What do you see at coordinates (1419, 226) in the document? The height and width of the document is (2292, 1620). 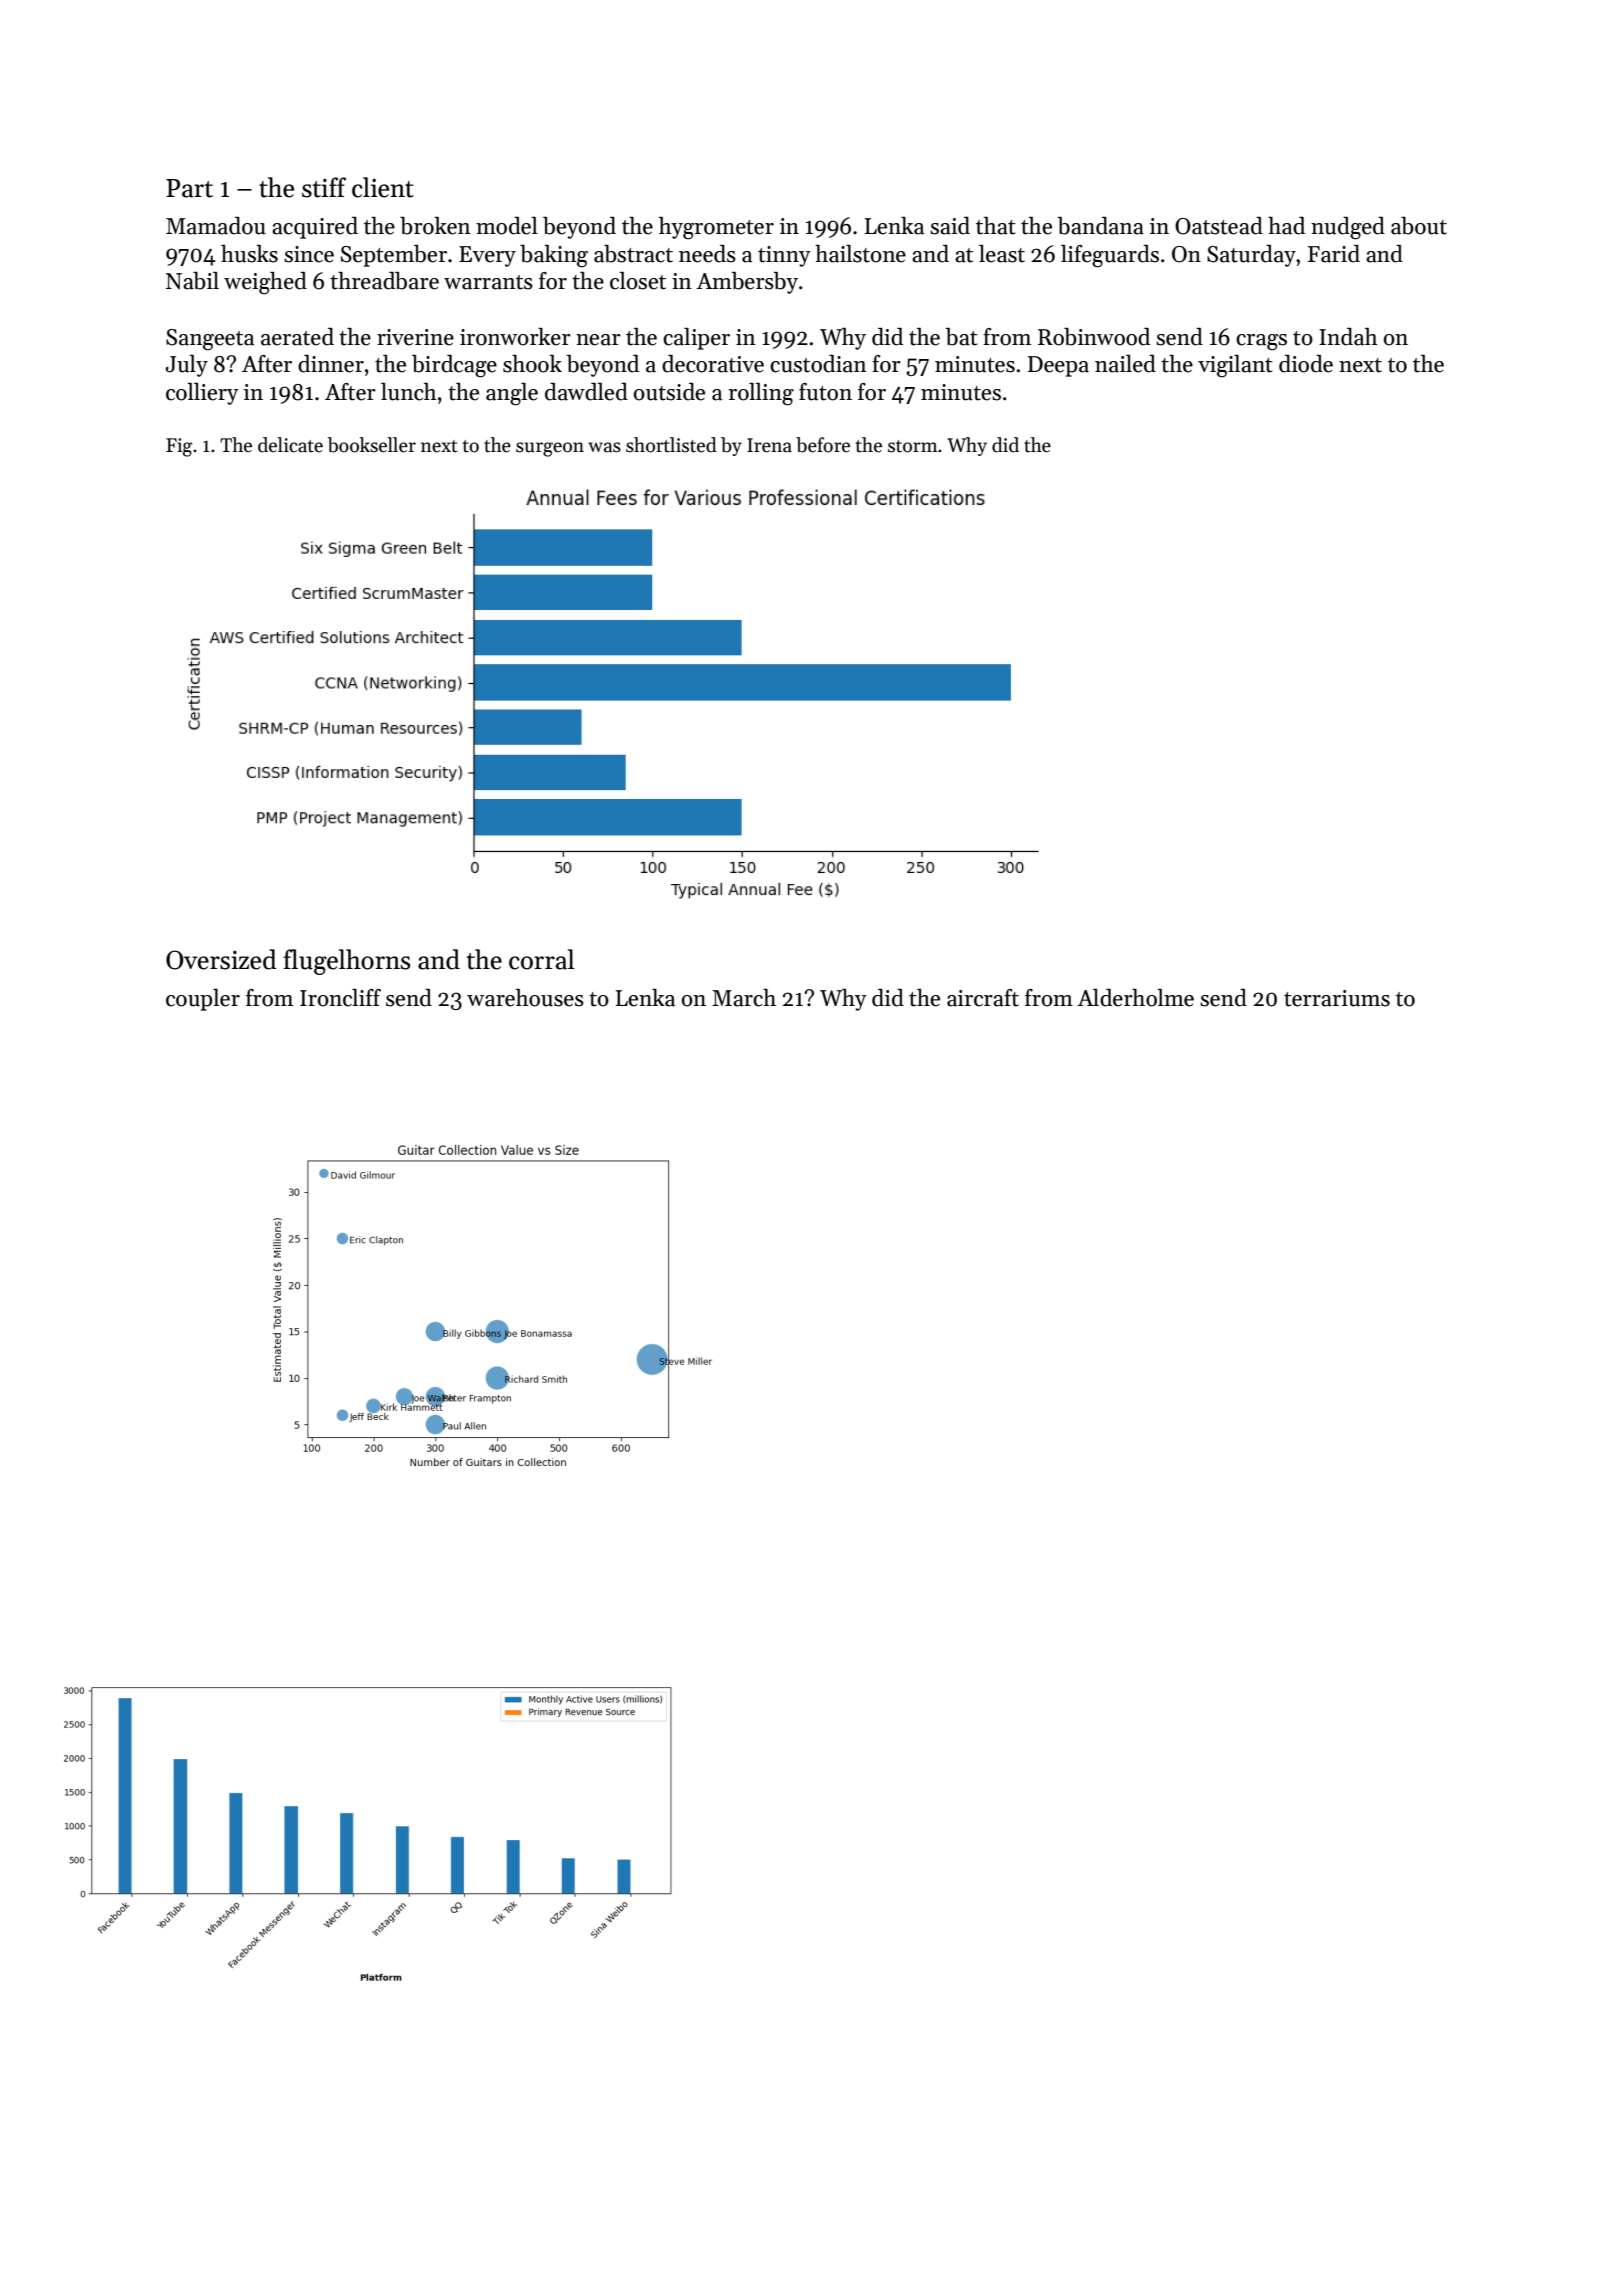 I see `about` at bounding box center [1419, 226].
